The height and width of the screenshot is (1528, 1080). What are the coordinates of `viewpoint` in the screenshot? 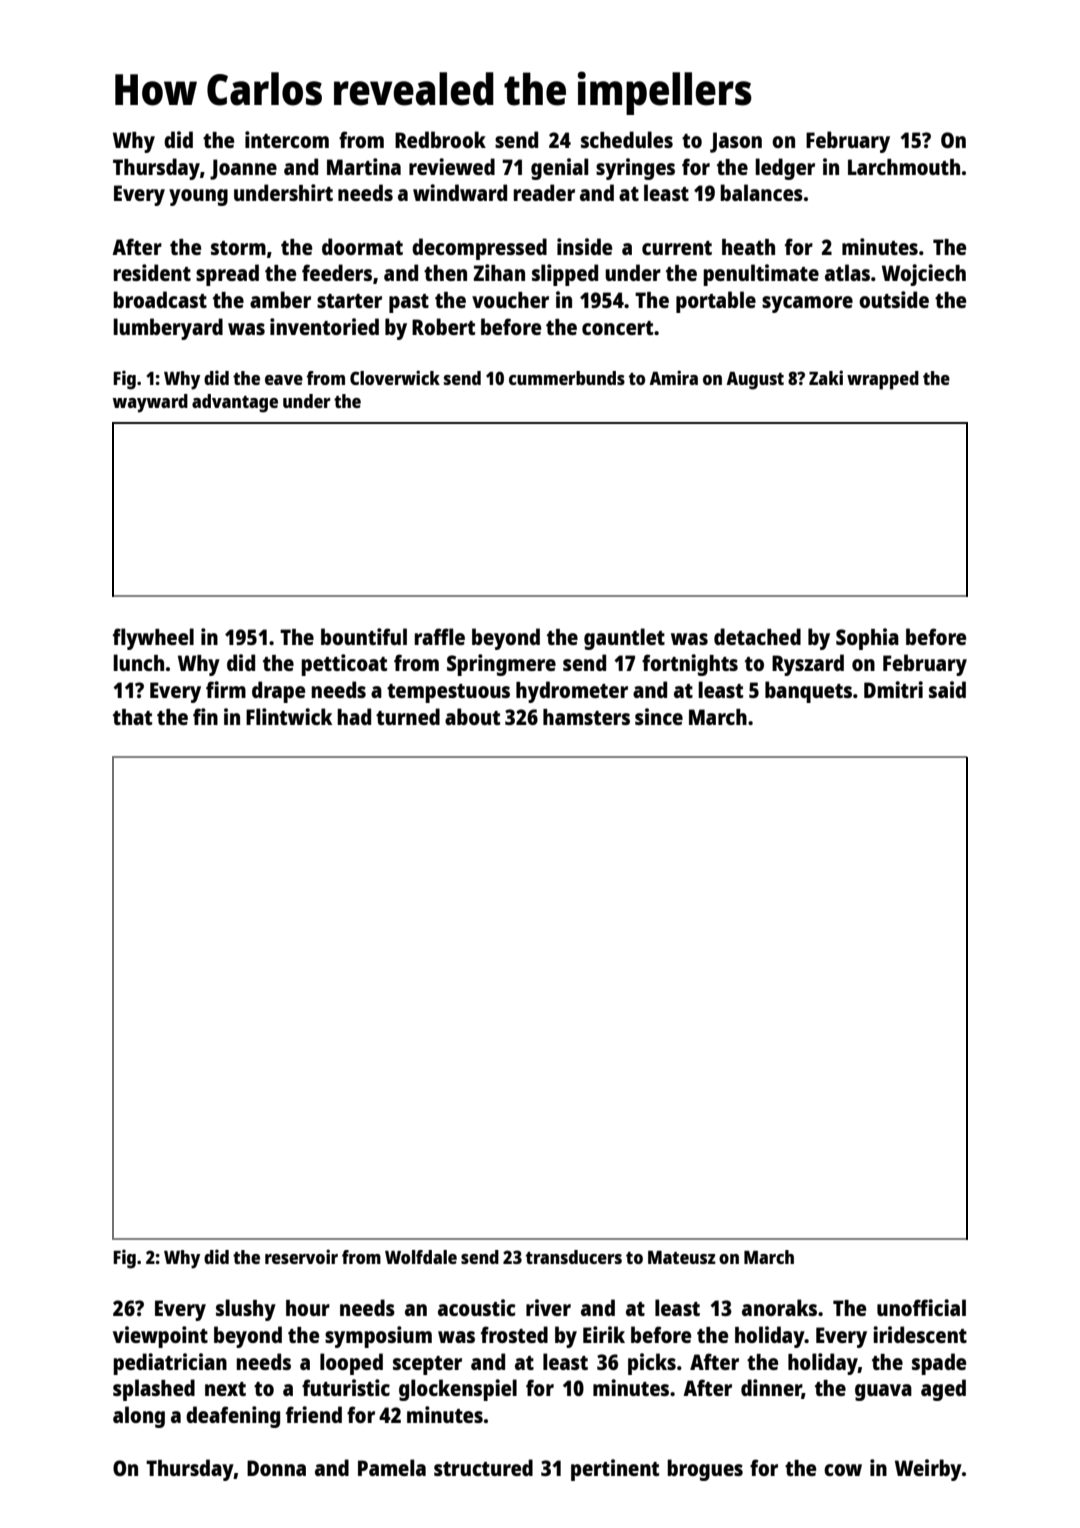 It's located at (160, 1337).
